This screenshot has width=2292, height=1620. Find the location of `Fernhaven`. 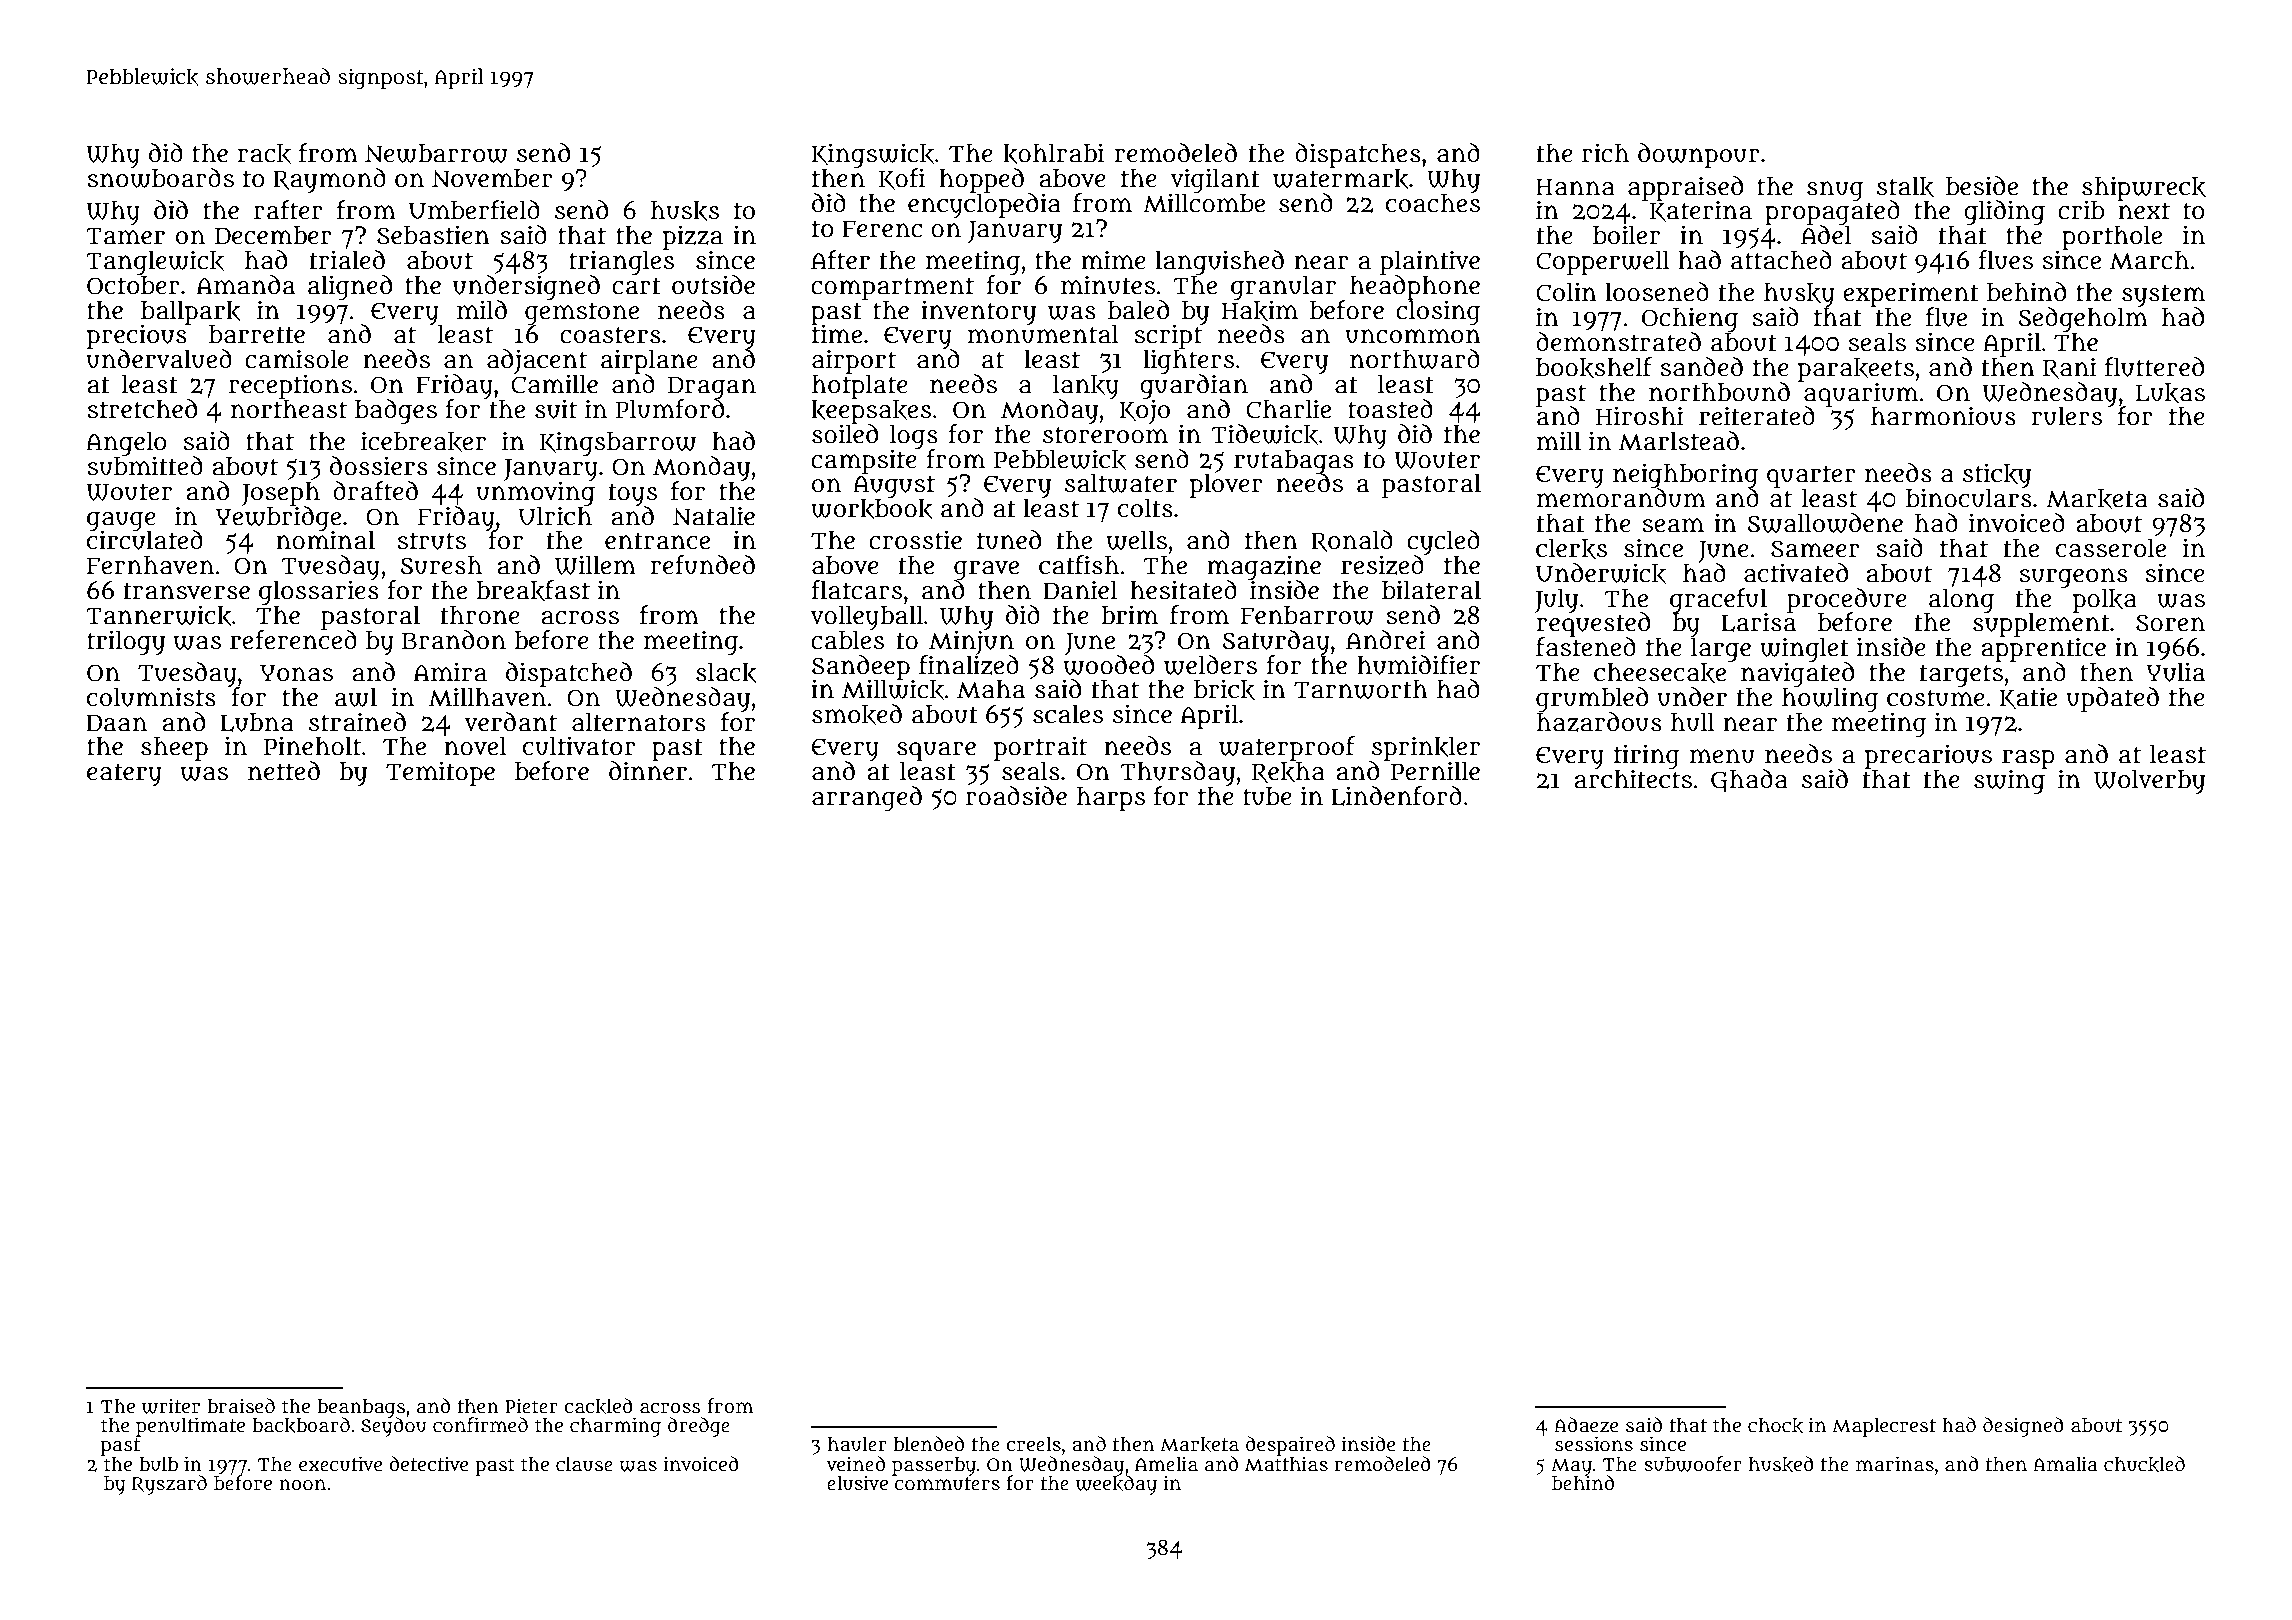

Fernhaven is located at coordinates (150, 565).
